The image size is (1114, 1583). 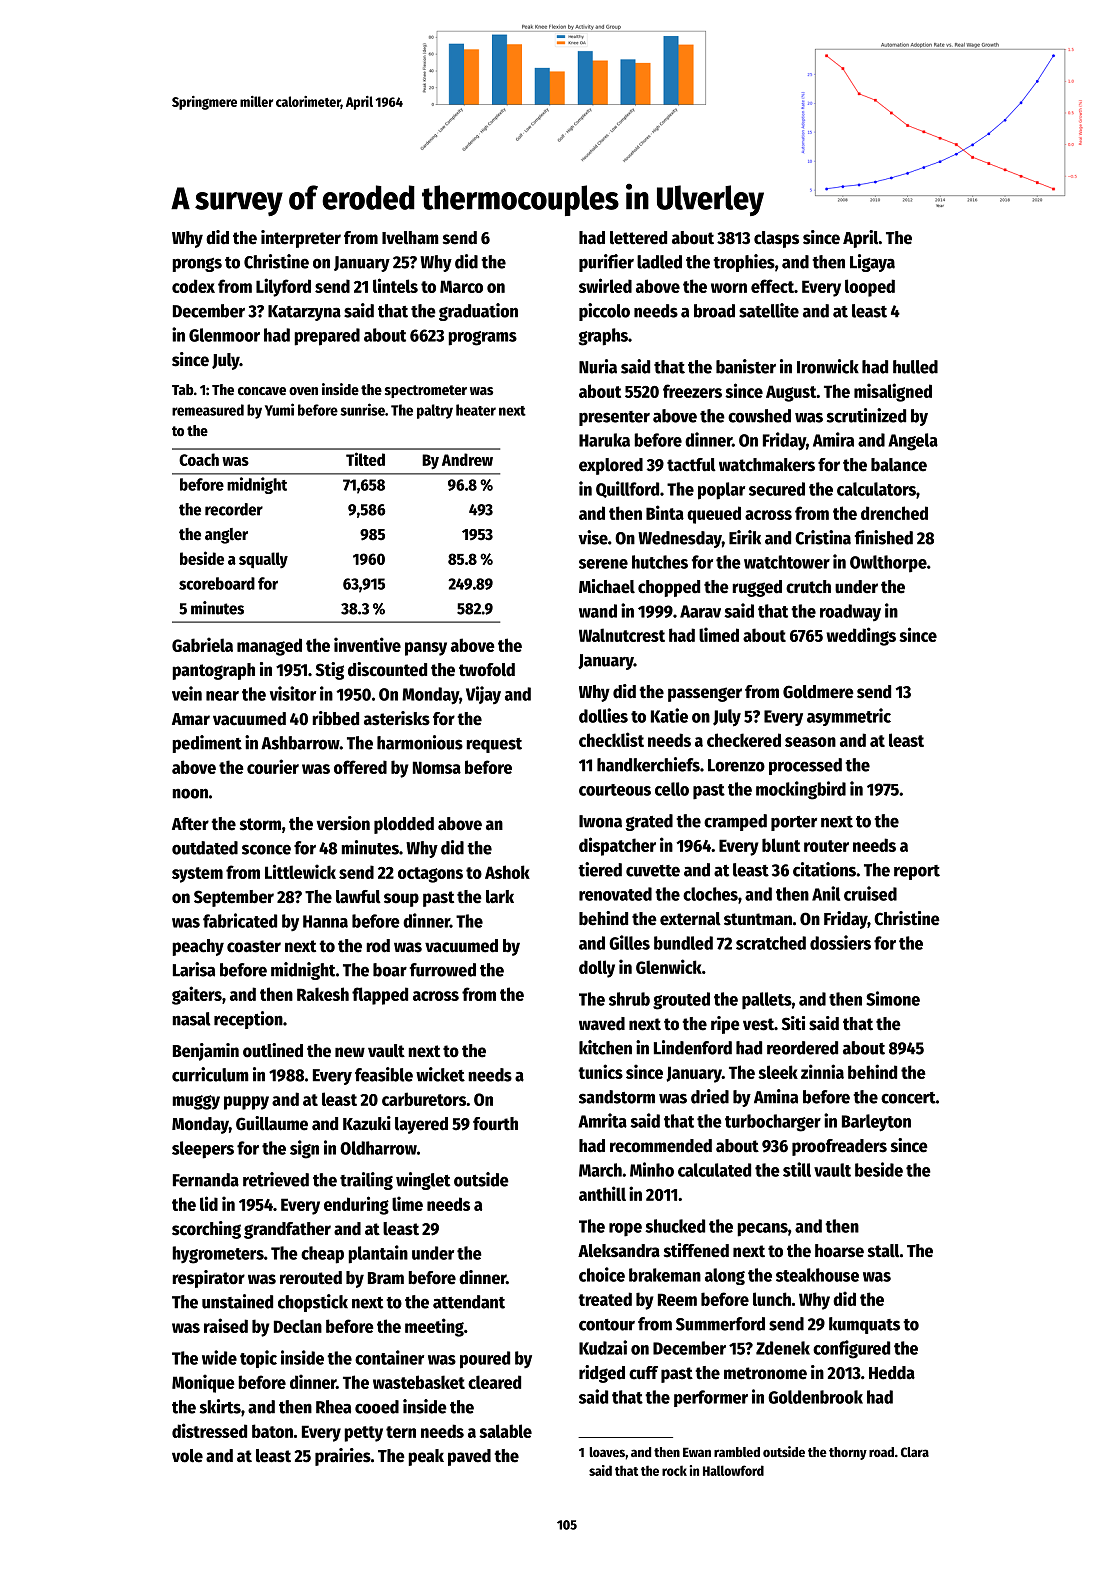 I want to click on inventive, so click(x=367, y=644).
